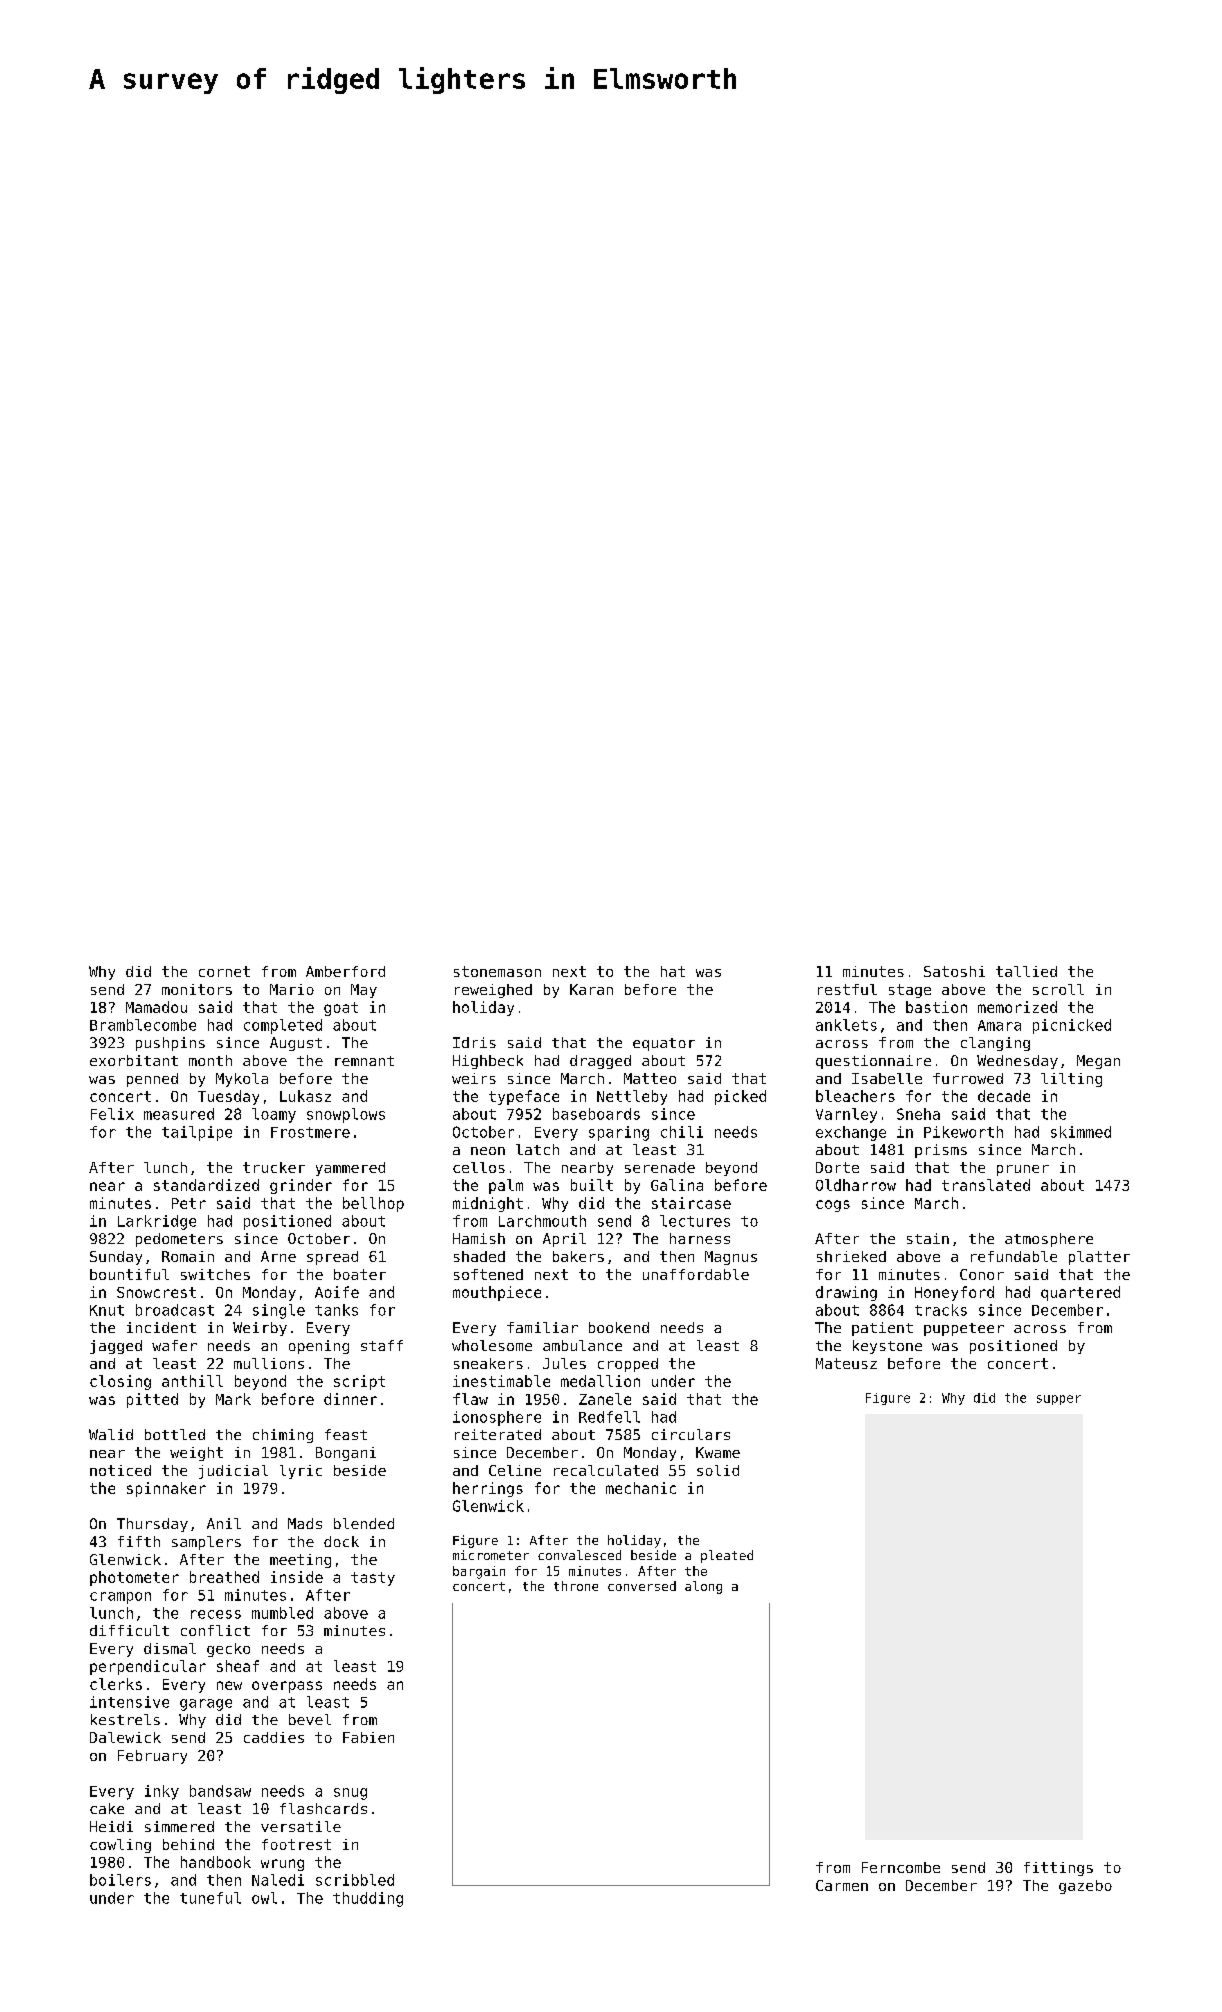  I want to click on thudding, so click(368, 1899).
